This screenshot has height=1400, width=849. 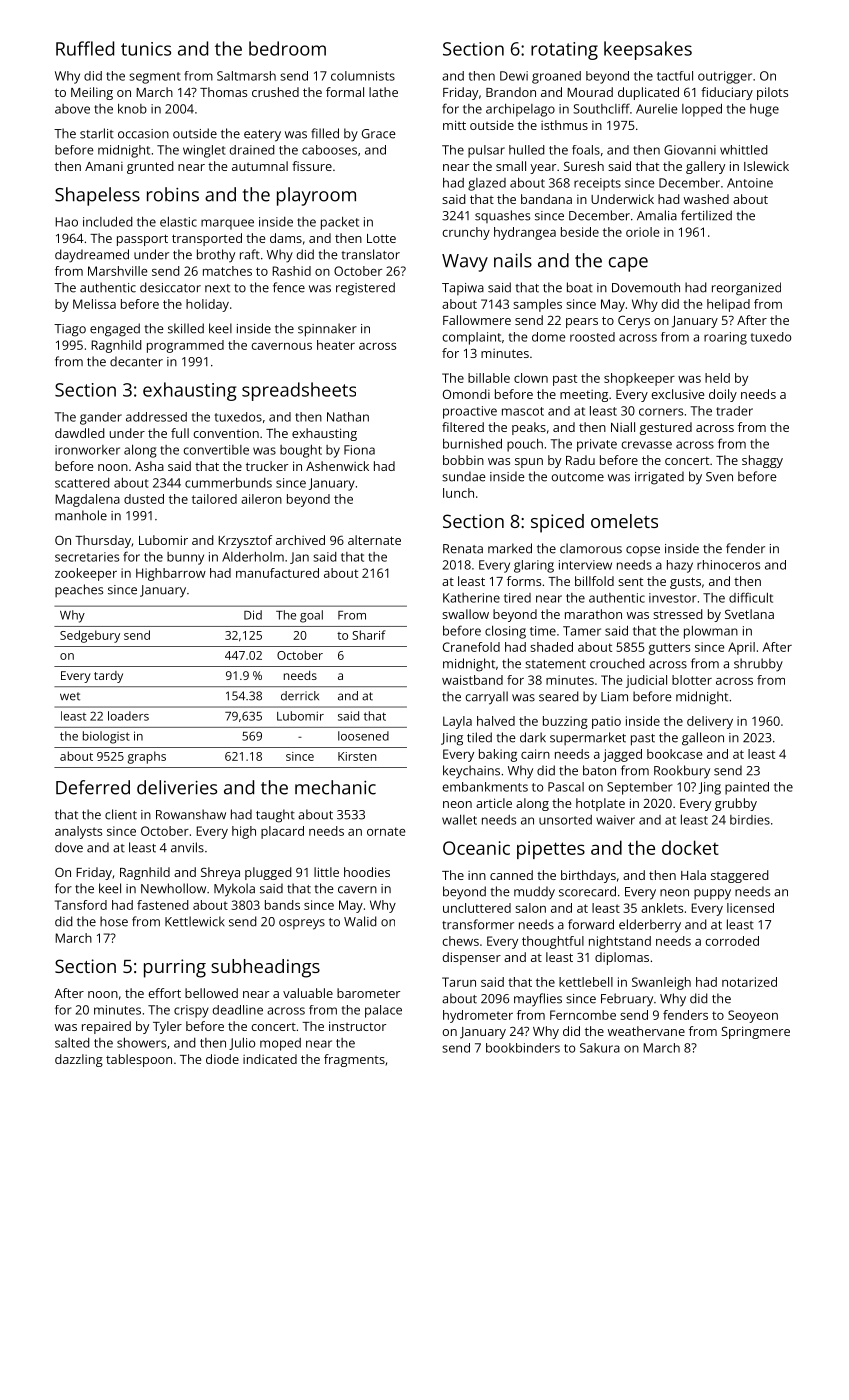 I want to click on bedroom, so click(x=287, y=48).
